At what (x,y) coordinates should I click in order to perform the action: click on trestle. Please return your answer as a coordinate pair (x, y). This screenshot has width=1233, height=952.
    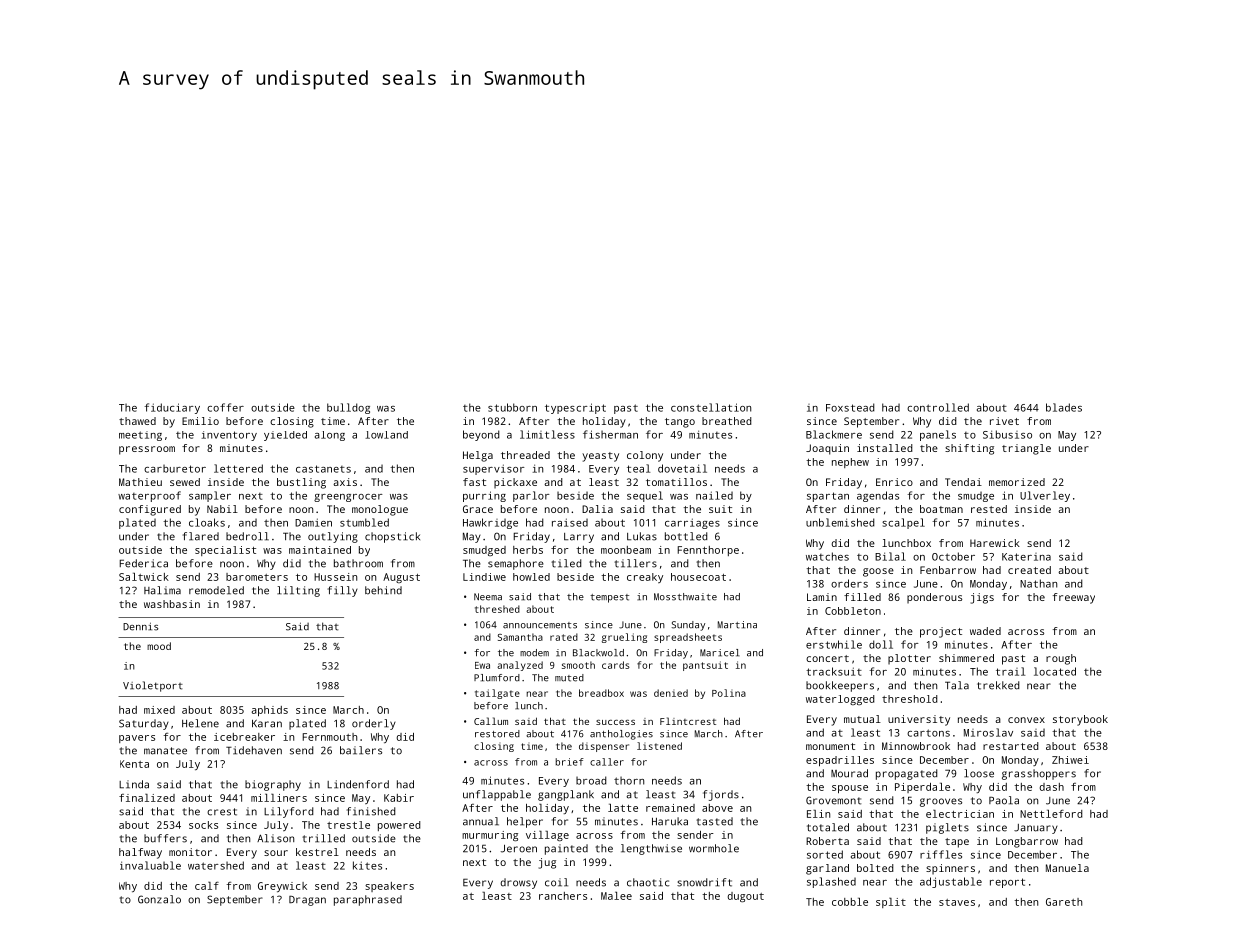
    Looking at the image, I should click on (348, 825).
